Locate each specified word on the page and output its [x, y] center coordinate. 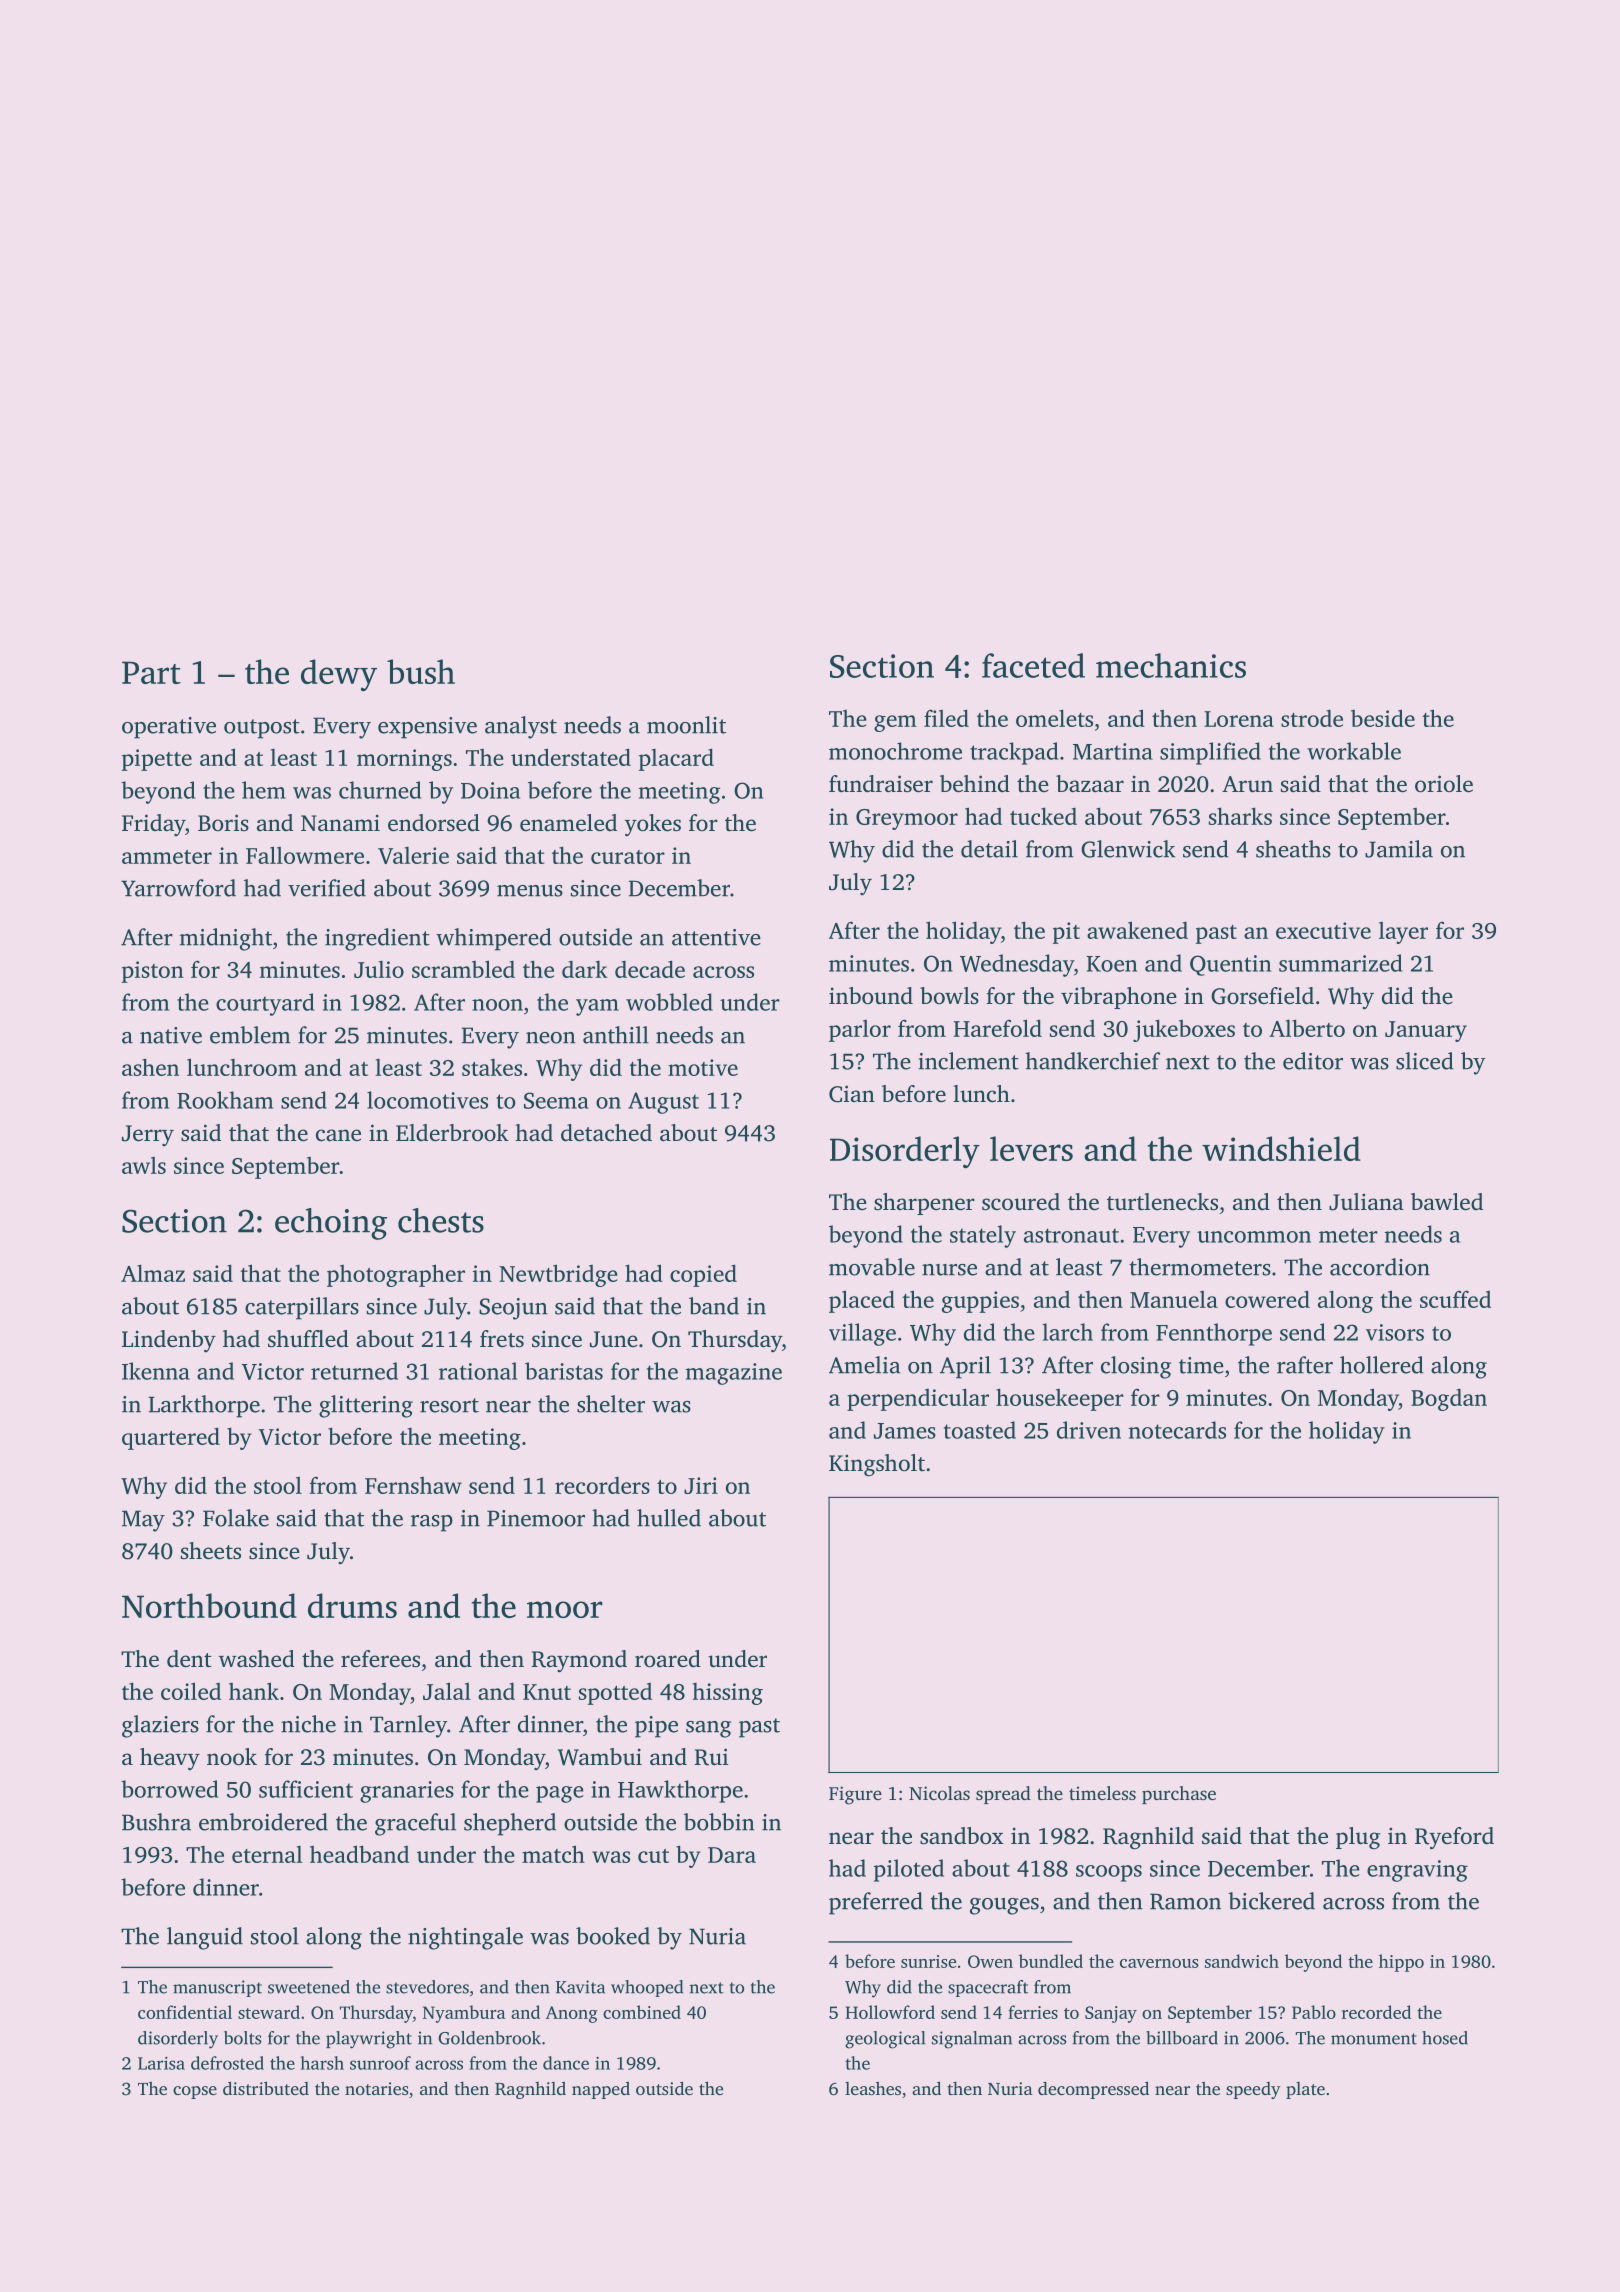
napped [601, 2090]
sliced [1425, 1061]
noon [497, 1005]
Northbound [209, 1605]
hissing [728, 1694]
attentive [716, 937]
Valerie [413, 855]
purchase [1179, 1795]
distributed [266, 2088]
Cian [852, 1094]
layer [1403, 933]
